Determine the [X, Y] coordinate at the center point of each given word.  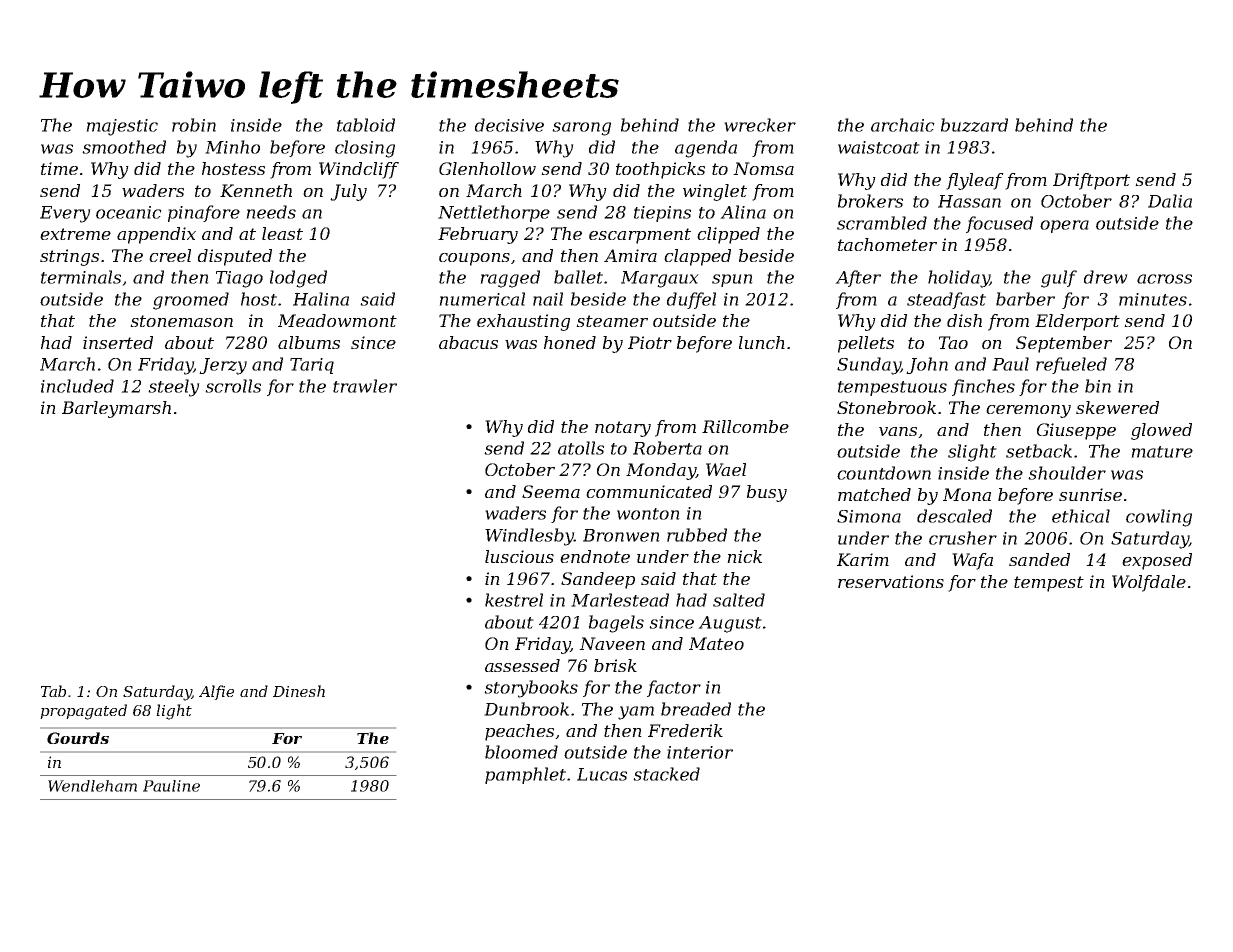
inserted [118, 342]
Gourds [78, 738]
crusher [963, 538]
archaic [903, 125]
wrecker [760, 125]
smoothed [124, 147]
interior [700, 752]
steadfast [946, 300]
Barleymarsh [116, 409]
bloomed [521, 752]
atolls [581, 448]
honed [570, 342]
